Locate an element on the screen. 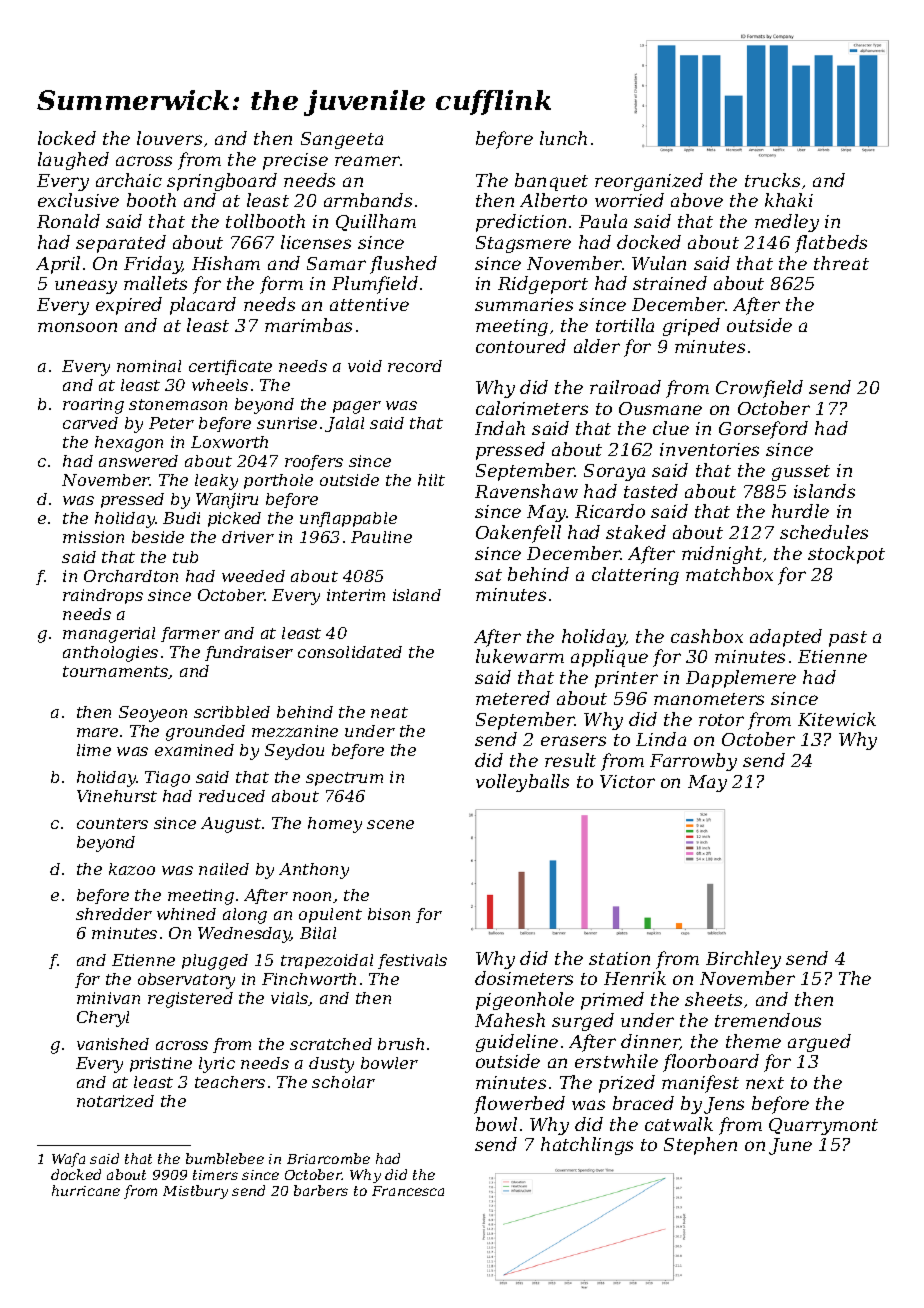 Image resolution: width=924 pixels, height=1308 pixels. scene is located at coordinates (390, 824).
